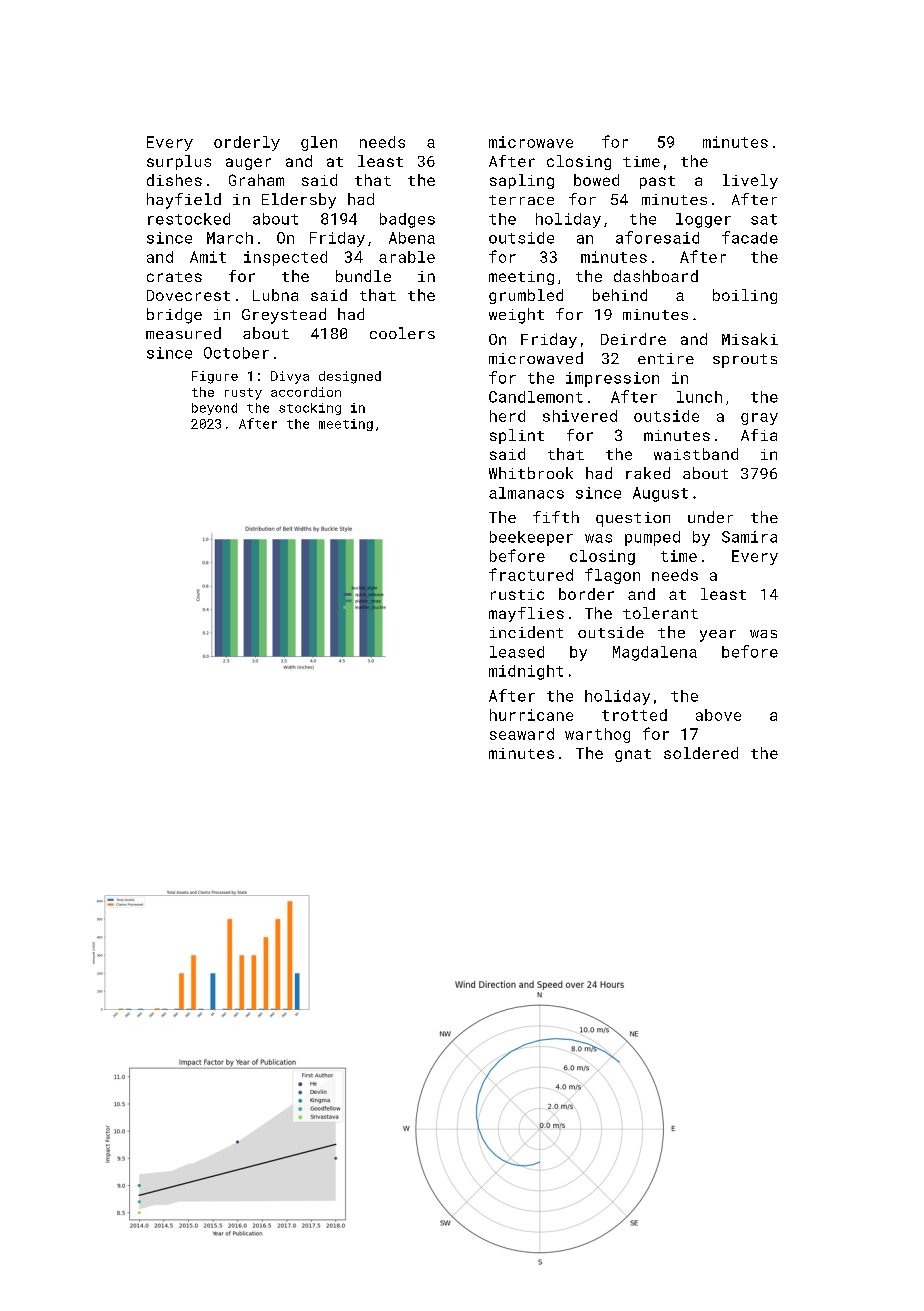 This screenshot has height=1311, width=924. Describe the element at coordinates (652, 538) in the screenshot. I see `pumped` at that location.
